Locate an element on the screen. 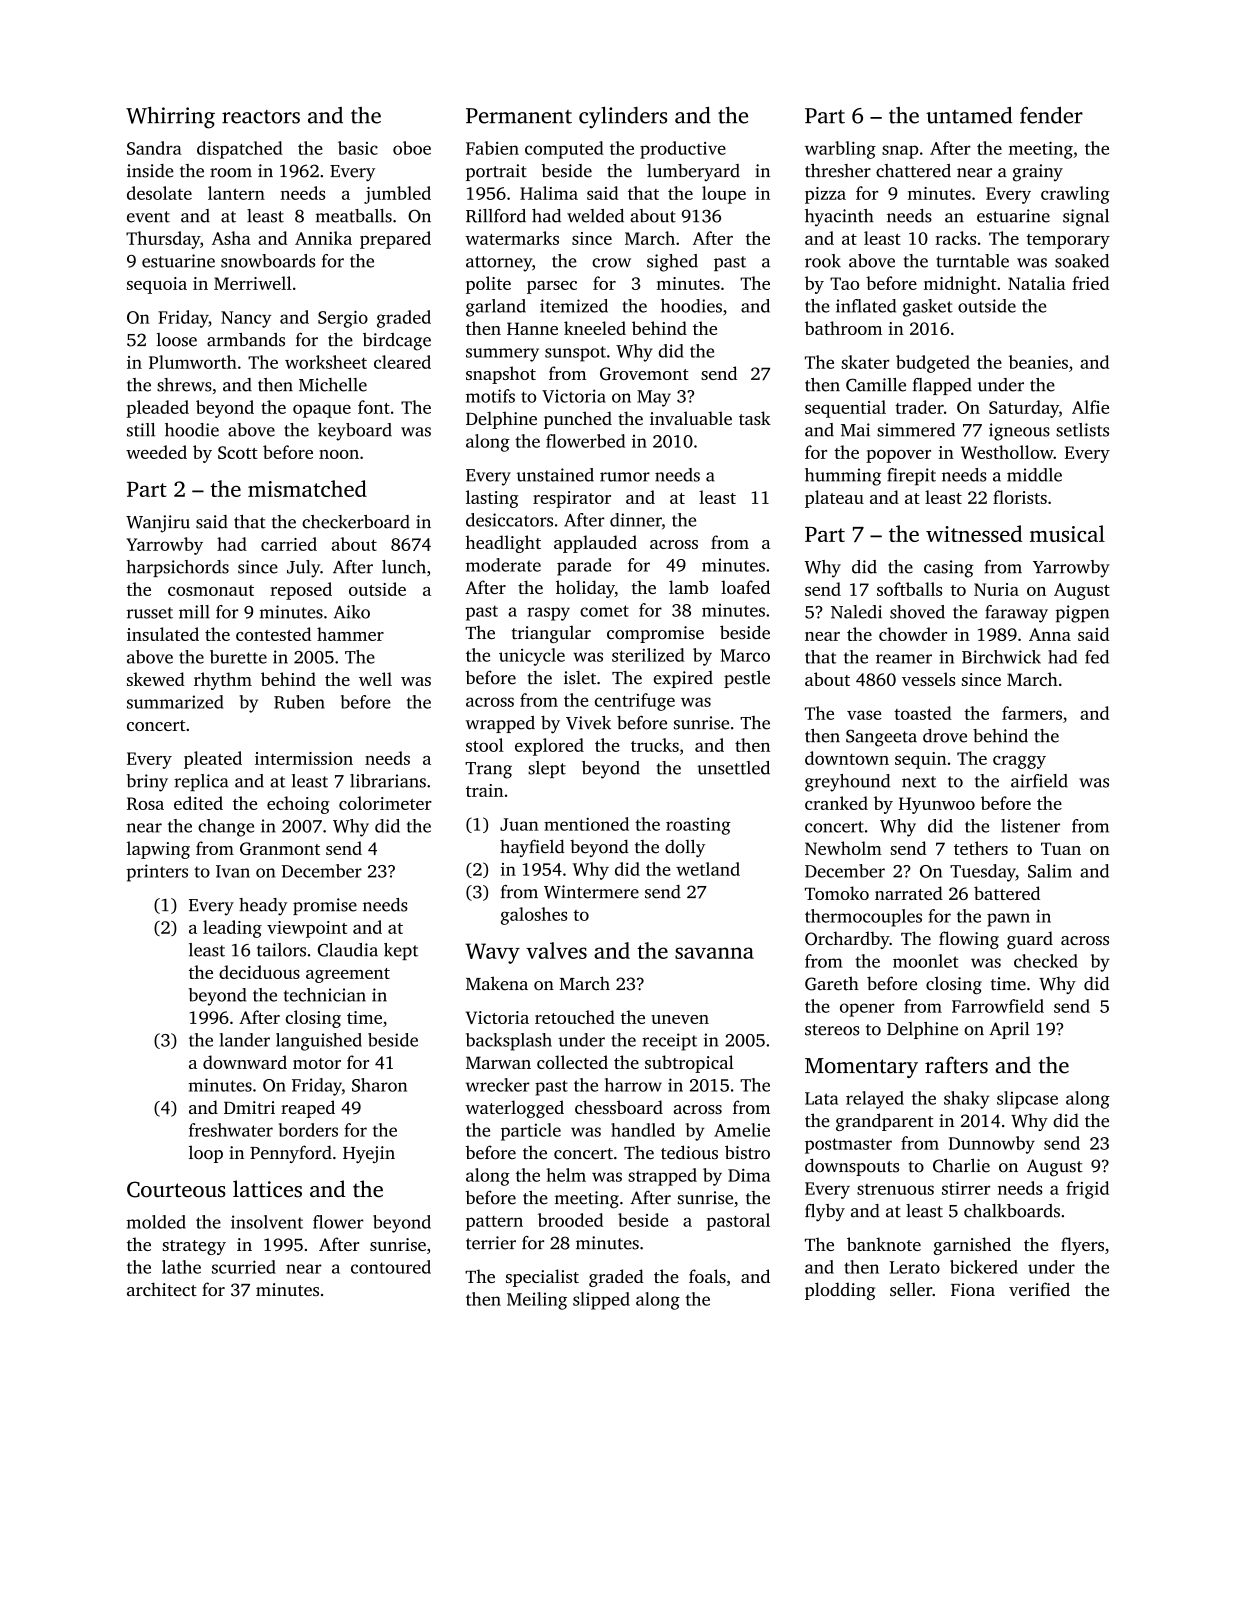 The height and width of the screenshot is (1599, 1236). slipped is located at coordinates (601, 1301).
